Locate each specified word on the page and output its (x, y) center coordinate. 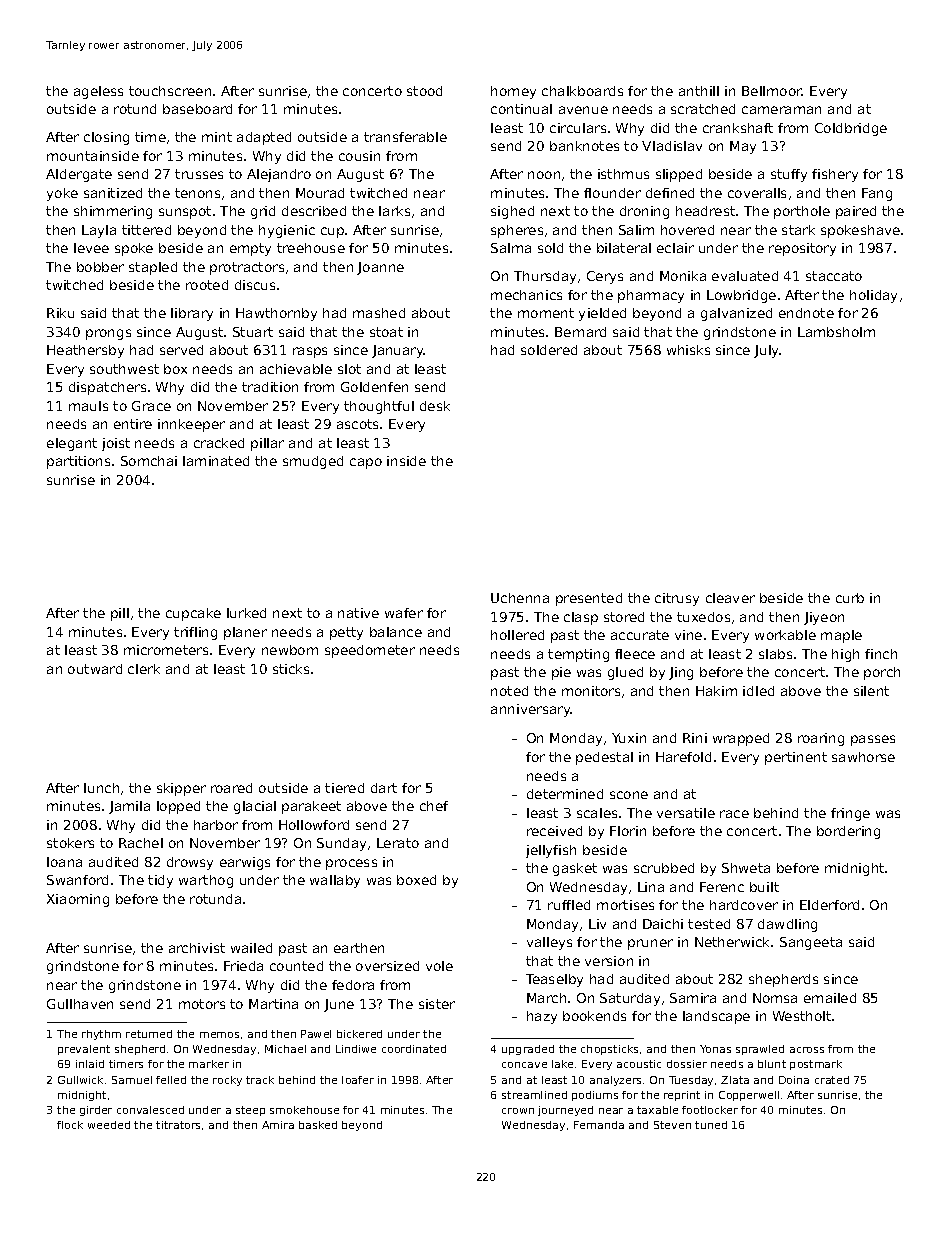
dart (384, 788)
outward (95, 669)
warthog (206, 881)
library (192, 314)
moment (546, 313)
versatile (686, 813)
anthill (699, 91)
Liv (597, 924)
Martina (273, 1004)
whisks (688, 350)
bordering (848, 832)
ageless (98, 92)
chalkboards (582, 91)
